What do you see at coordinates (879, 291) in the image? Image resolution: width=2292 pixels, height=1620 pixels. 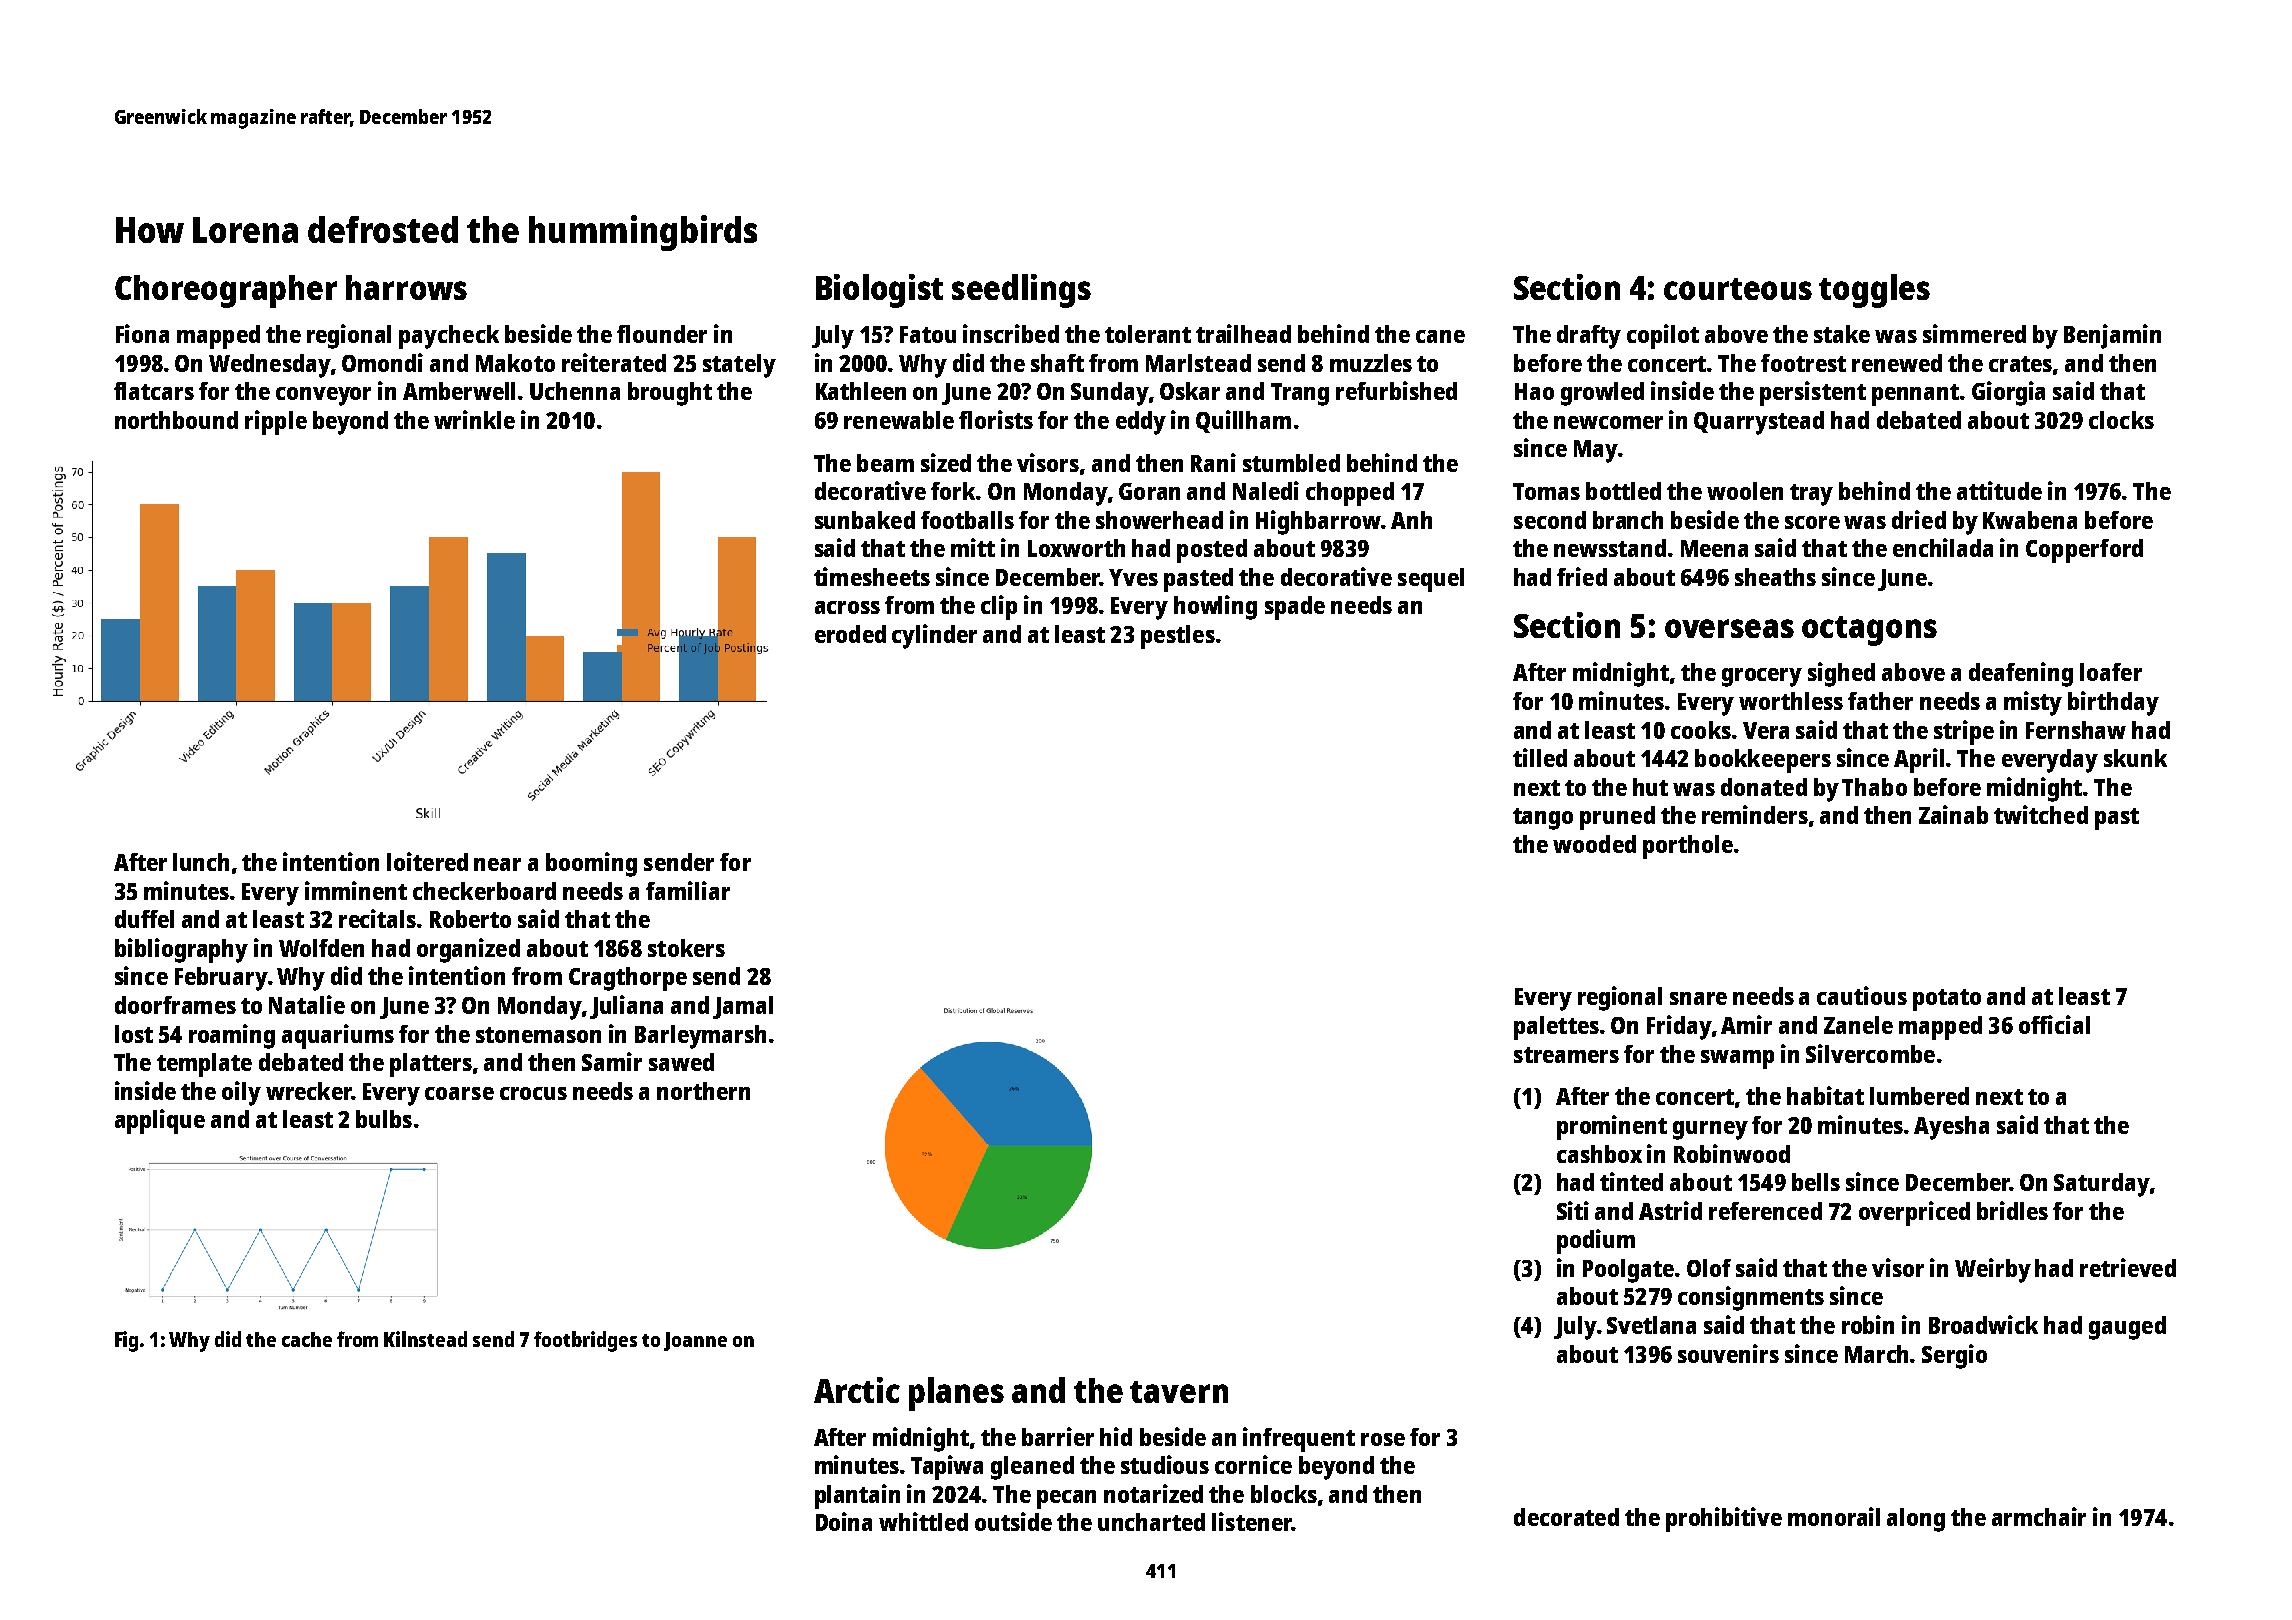 I see `Biologist` at bounding box center [879, 291].
